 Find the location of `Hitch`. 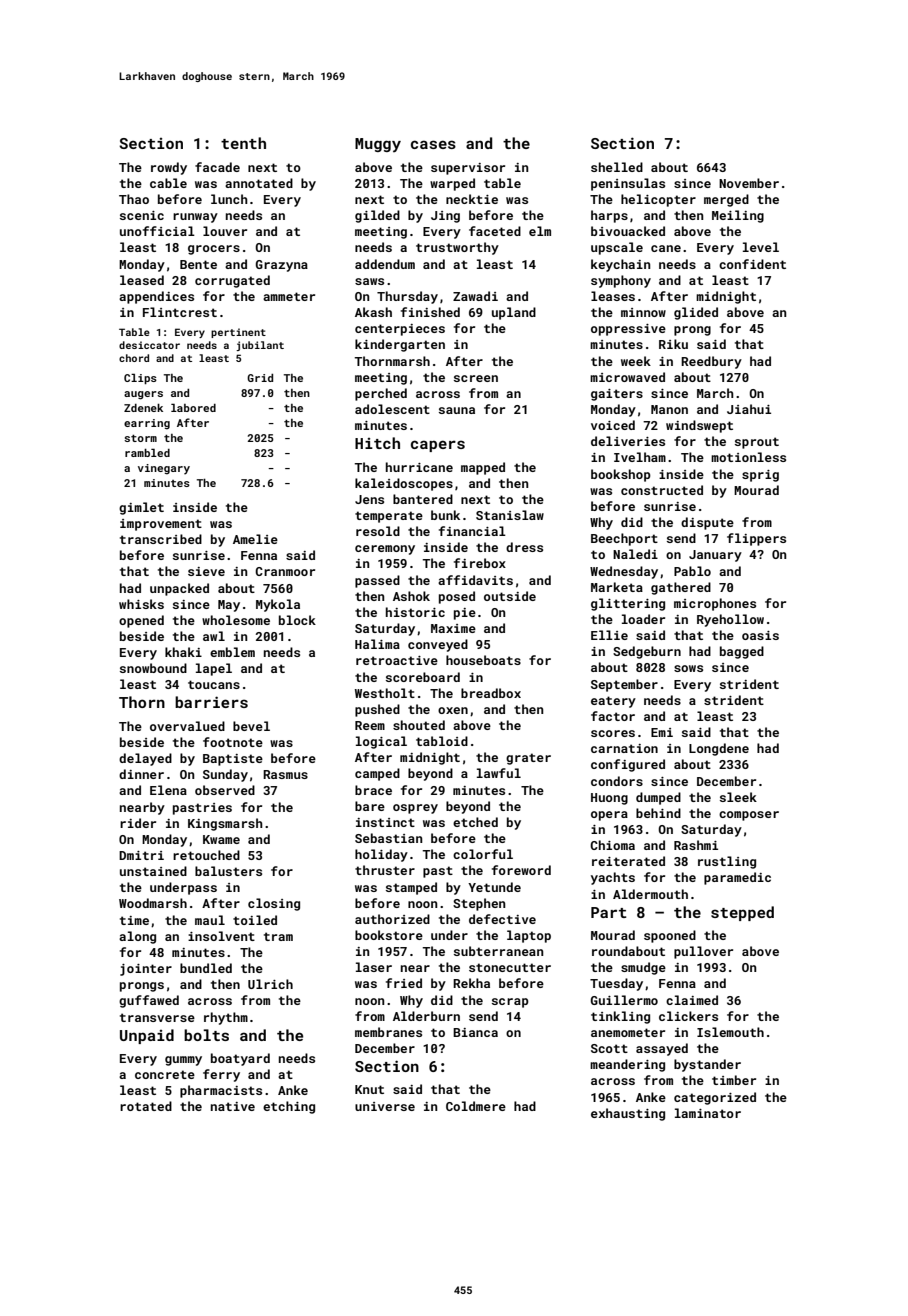

Hitch is located at coordinates (377, 443).
